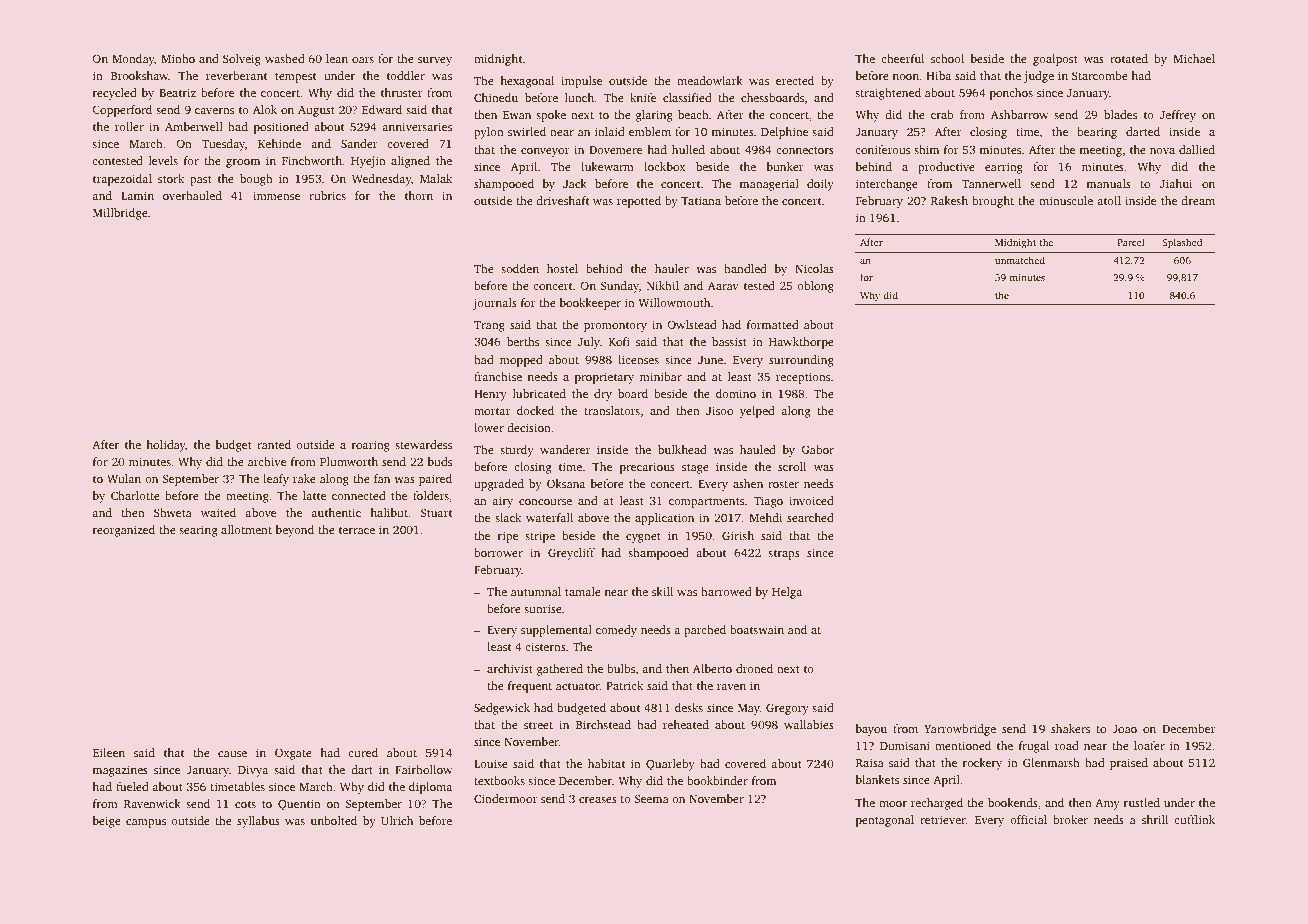 This screenshot has width=1308, height=924. I want to click on road, so click(1067, 745).
